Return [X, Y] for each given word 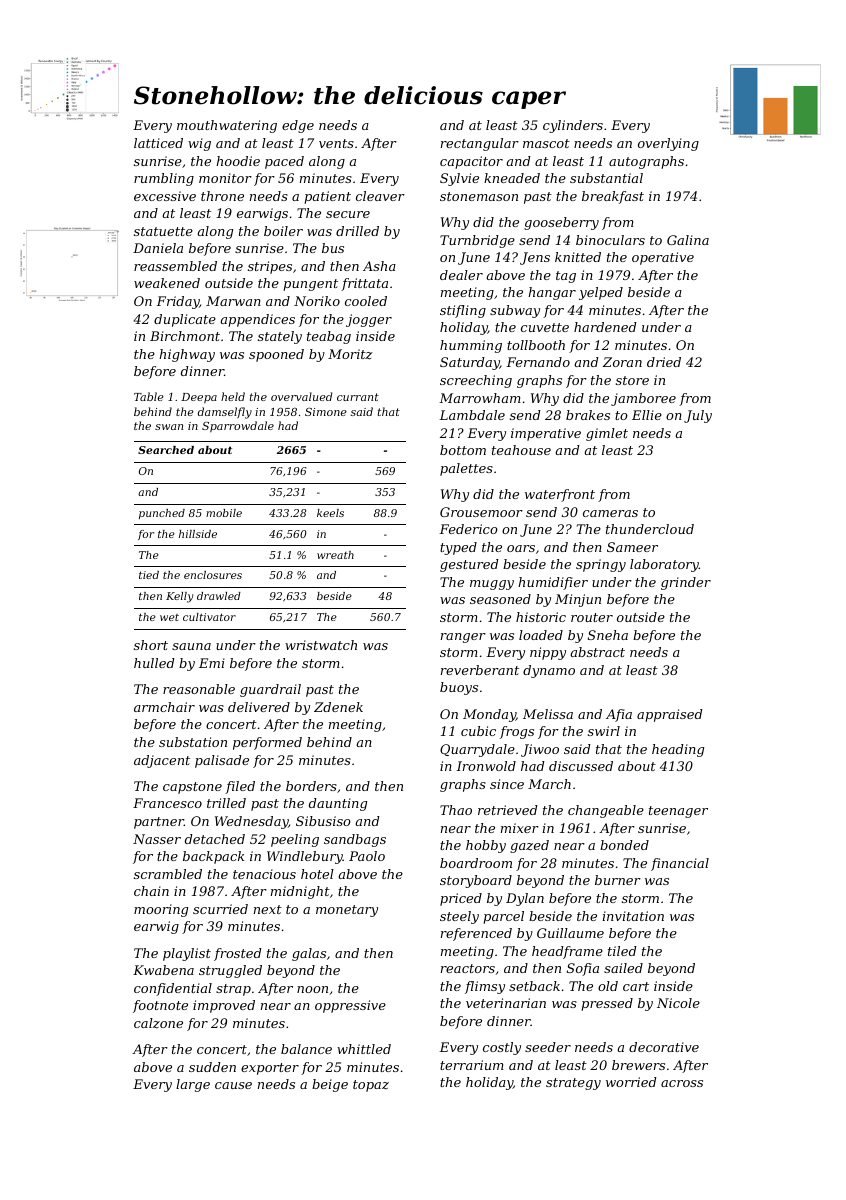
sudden [212, 1067]
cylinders [573, 126]
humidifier [553, 583]
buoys [459, 688]
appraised [670, 715]
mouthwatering [227, 126]
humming [471, 346]
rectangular [480, 144]
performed [267, 743]
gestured [469, 565]
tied [149, 575]
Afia [619, 715]
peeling [295, 840]
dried [664, 362]
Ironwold [486, 766]
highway [187, 355]
